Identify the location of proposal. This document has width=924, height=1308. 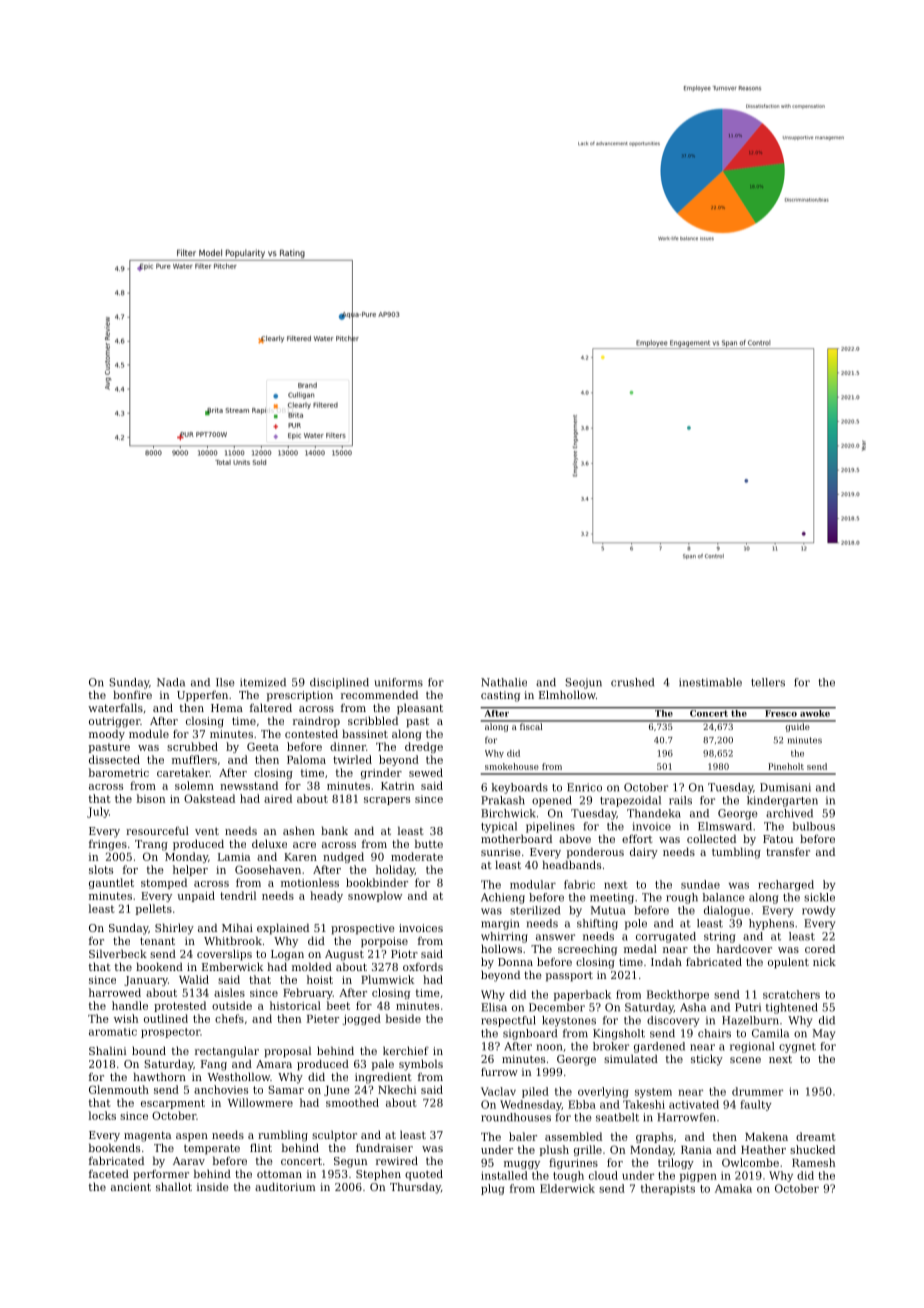
(287, 1052).
